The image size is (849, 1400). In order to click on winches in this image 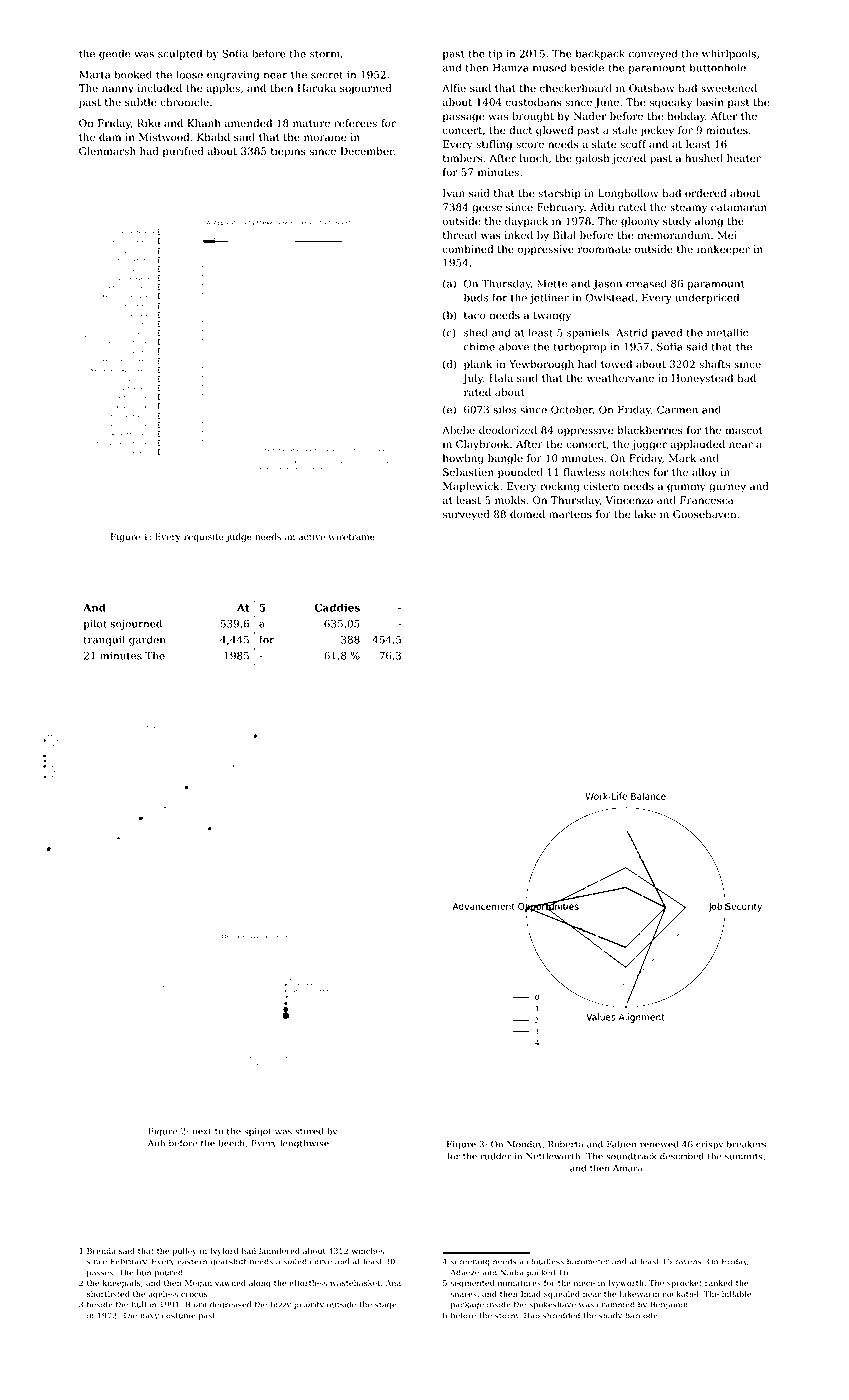, I will do `click(367, 1251)`.
